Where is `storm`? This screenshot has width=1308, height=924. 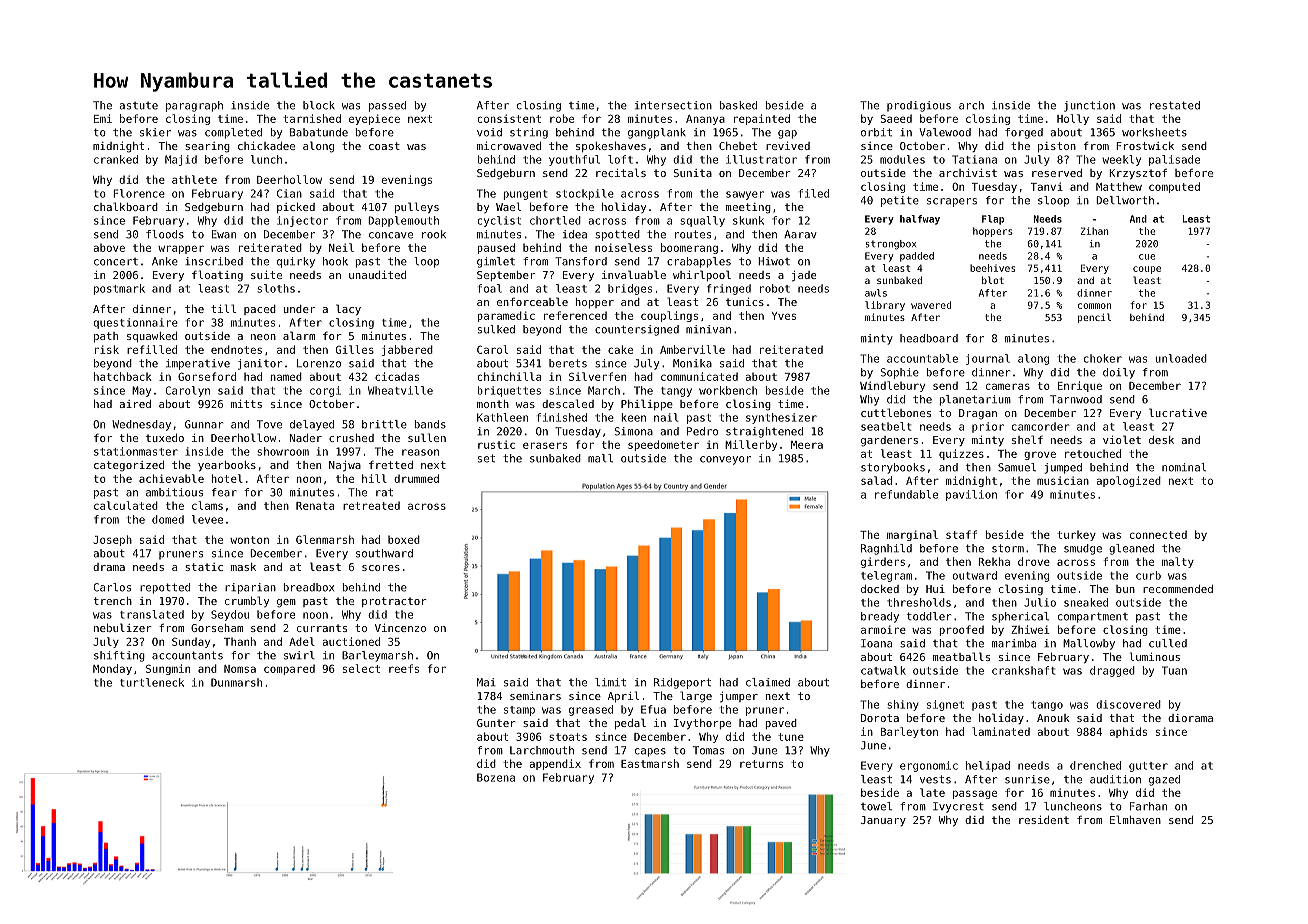
storm is located at coordinates (1008, 548).
